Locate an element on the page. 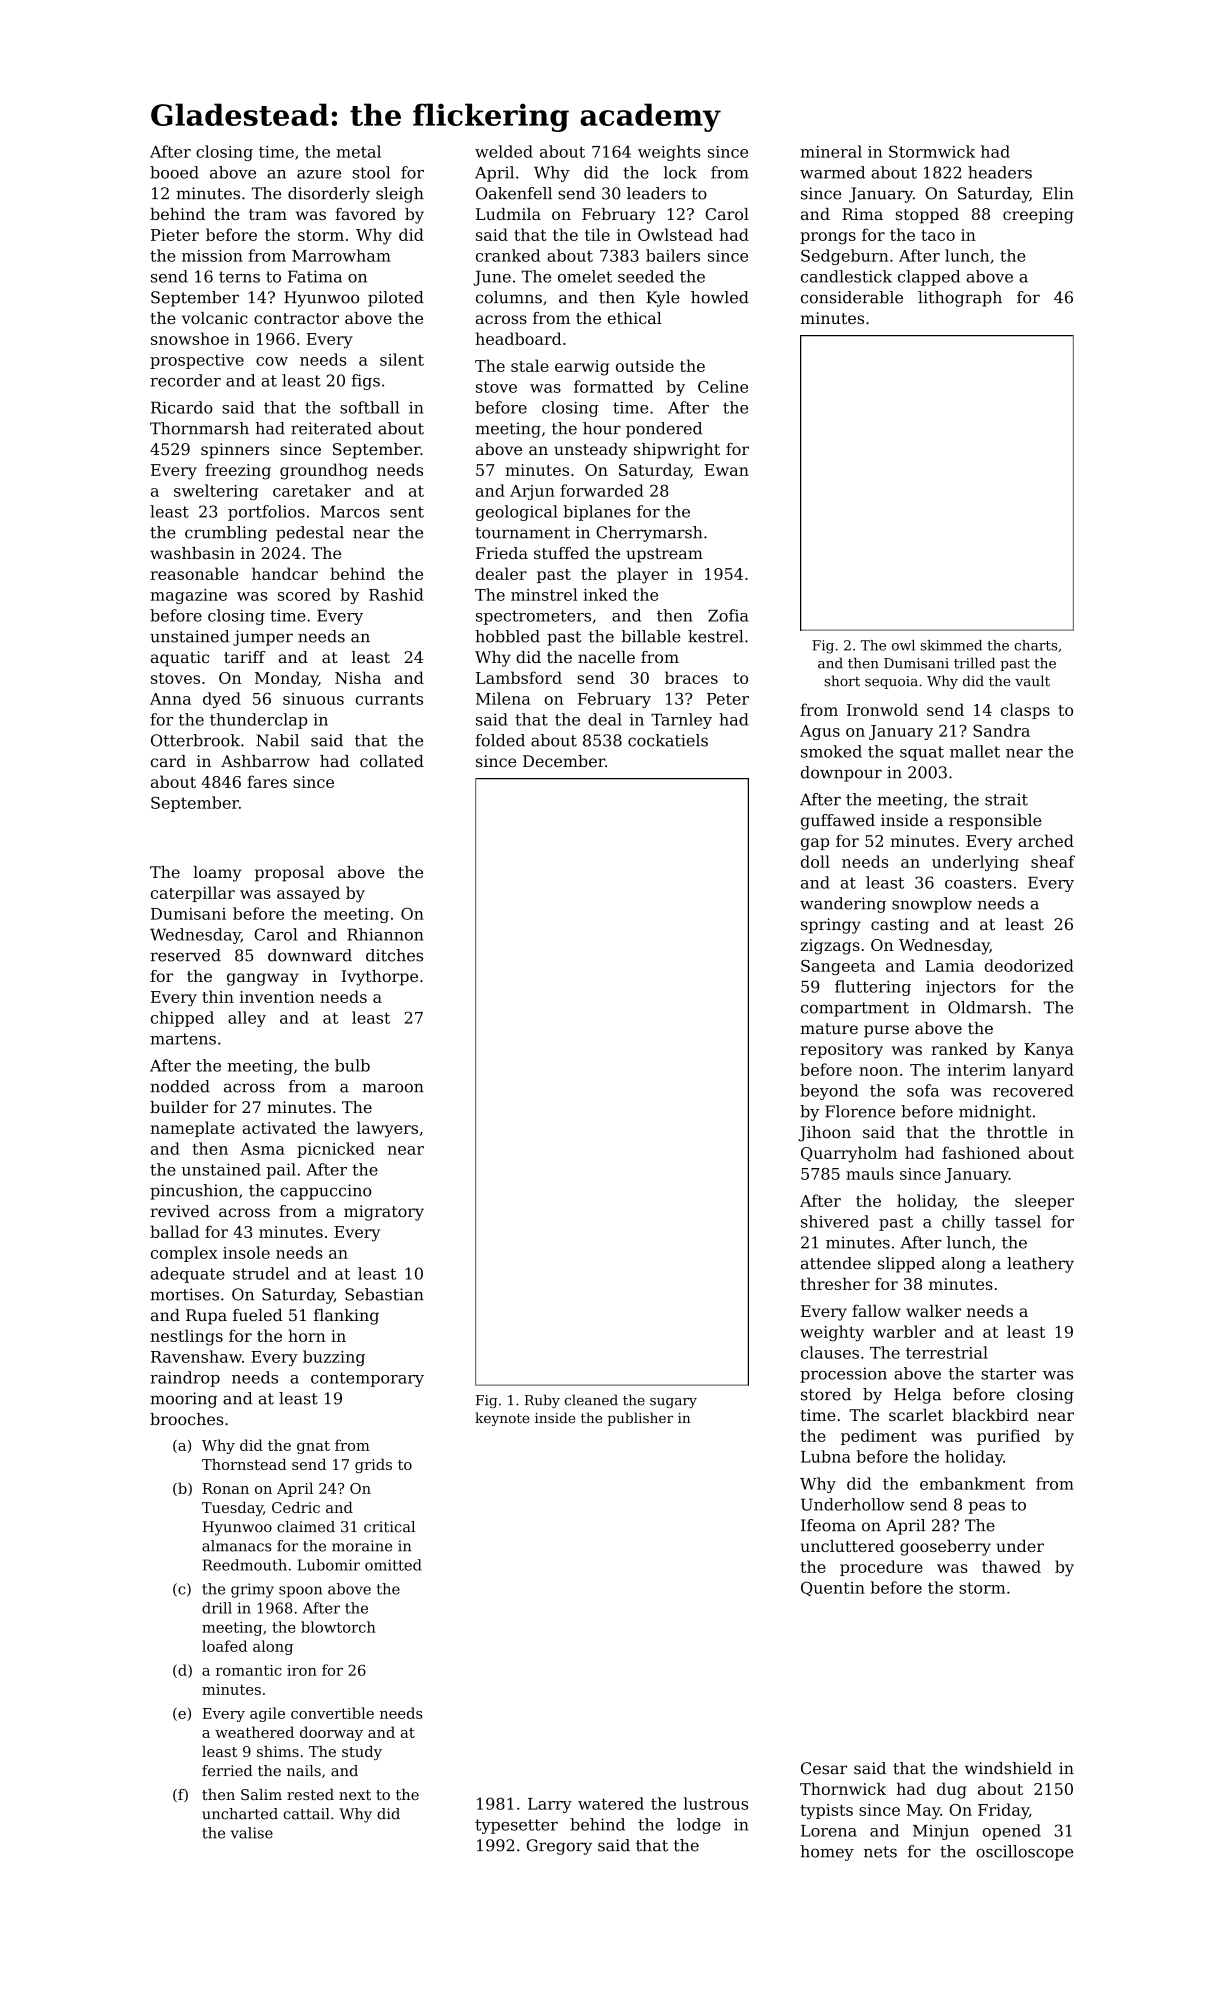 This image has width=1224, height=2016. purified is located at coordinates (1008, 1437).
